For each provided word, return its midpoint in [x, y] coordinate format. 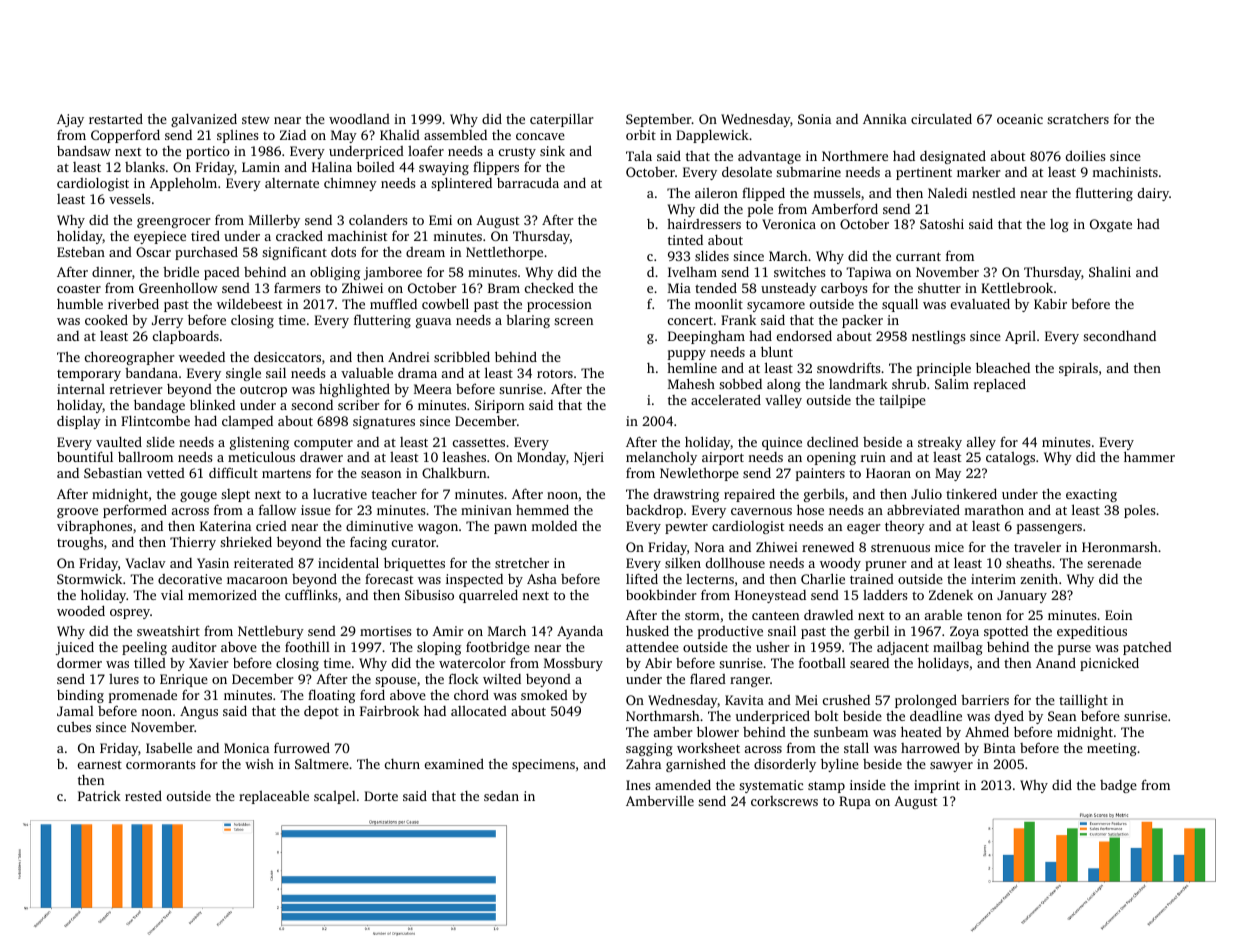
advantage [769, 157]
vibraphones [94, 527]
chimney [350, 184]
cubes [74, 727]
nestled [994, 193]
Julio [926, 494]
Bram [504, 288]
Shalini [1110, 272]
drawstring [686, 495]
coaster [79, 288]
